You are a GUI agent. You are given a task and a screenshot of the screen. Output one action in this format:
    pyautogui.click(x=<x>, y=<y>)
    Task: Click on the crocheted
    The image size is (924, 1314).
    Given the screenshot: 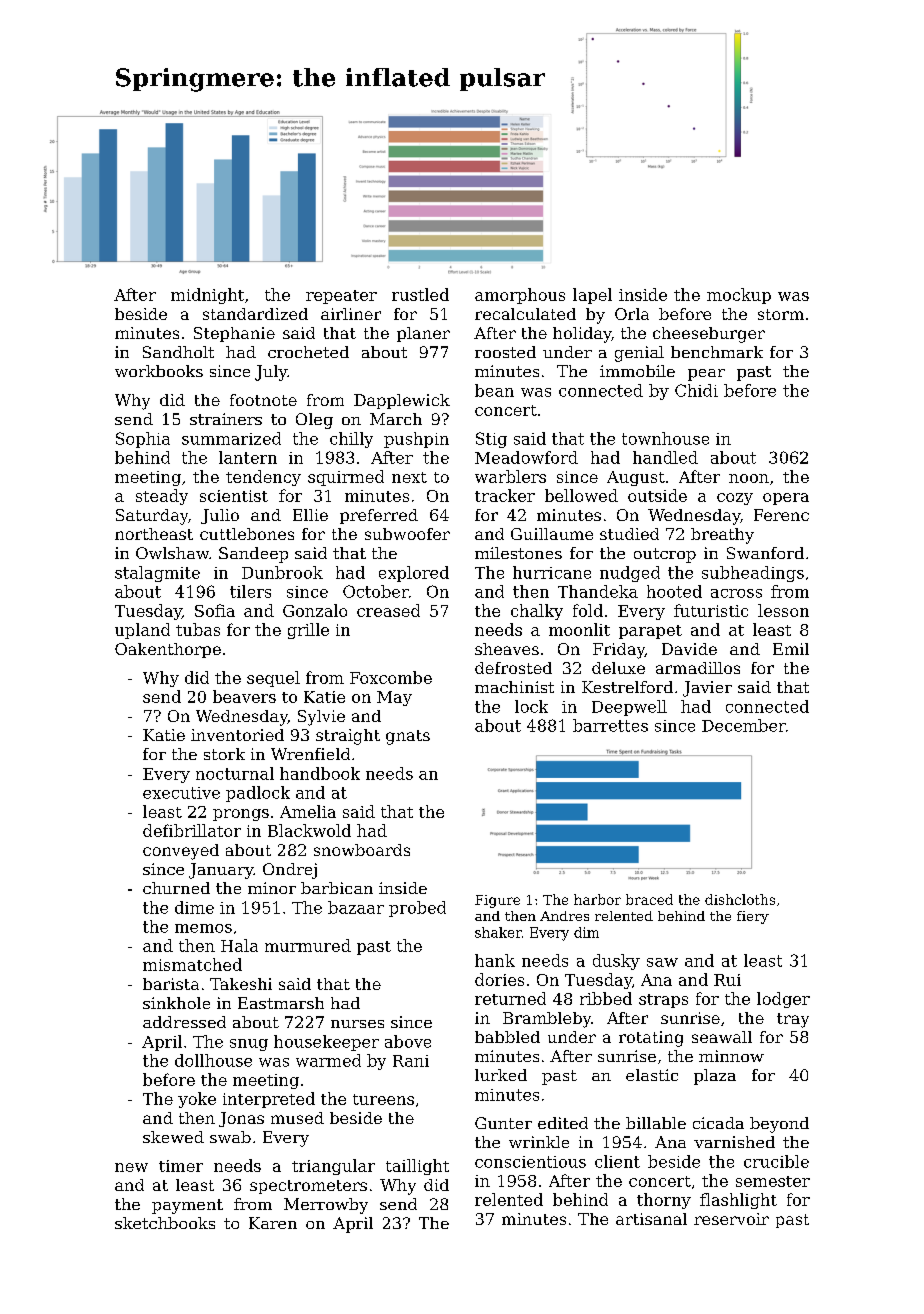 What is the action you would take?
    pyautogui.click(x=308, y=352)
